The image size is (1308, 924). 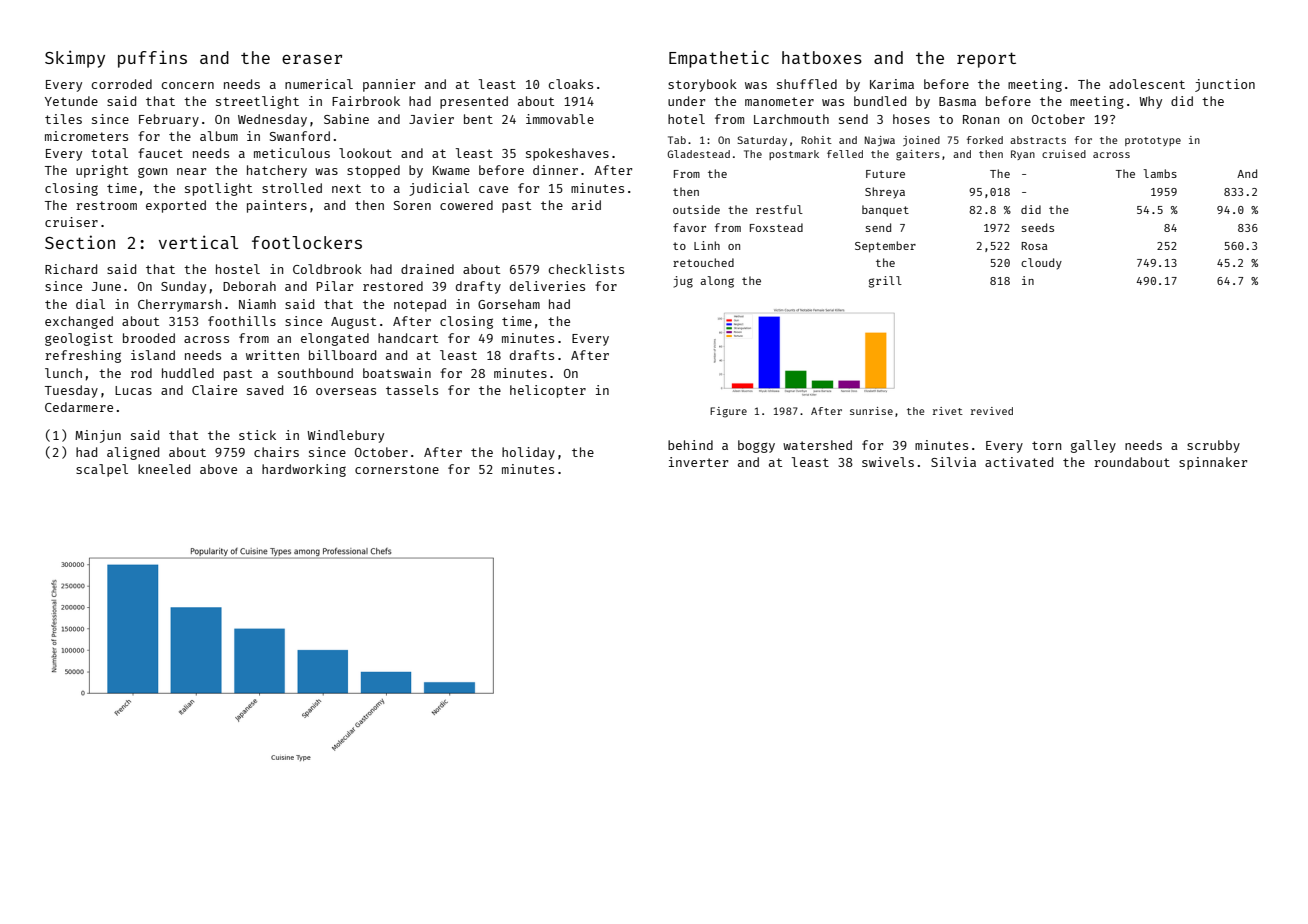 What do you see at coordinates (312, 59) in the screenshot?
I see `eraser` at bounding box center [312, 59].
